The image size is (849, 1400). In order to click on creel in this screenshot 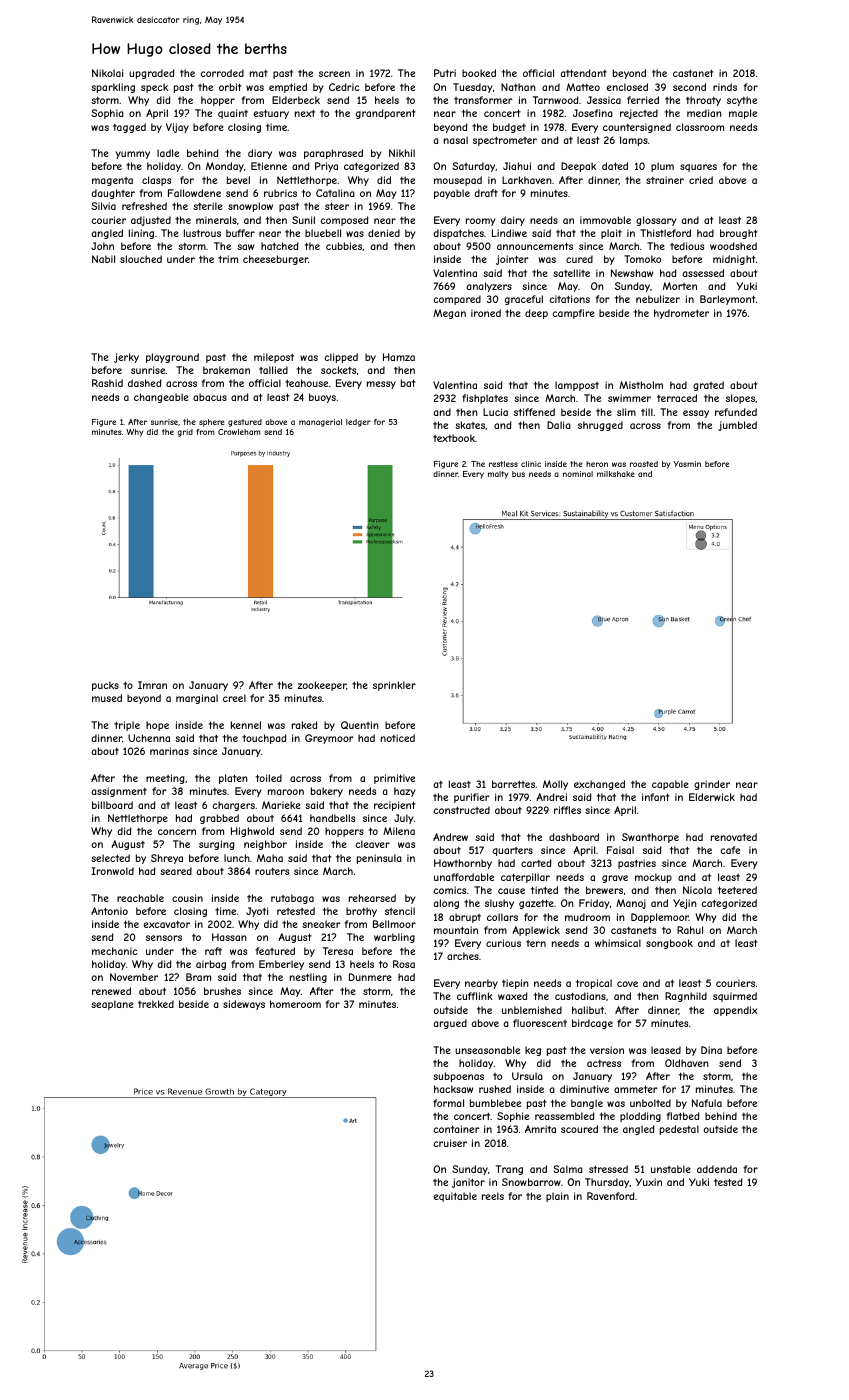, I will do `click(234, 698)`.
